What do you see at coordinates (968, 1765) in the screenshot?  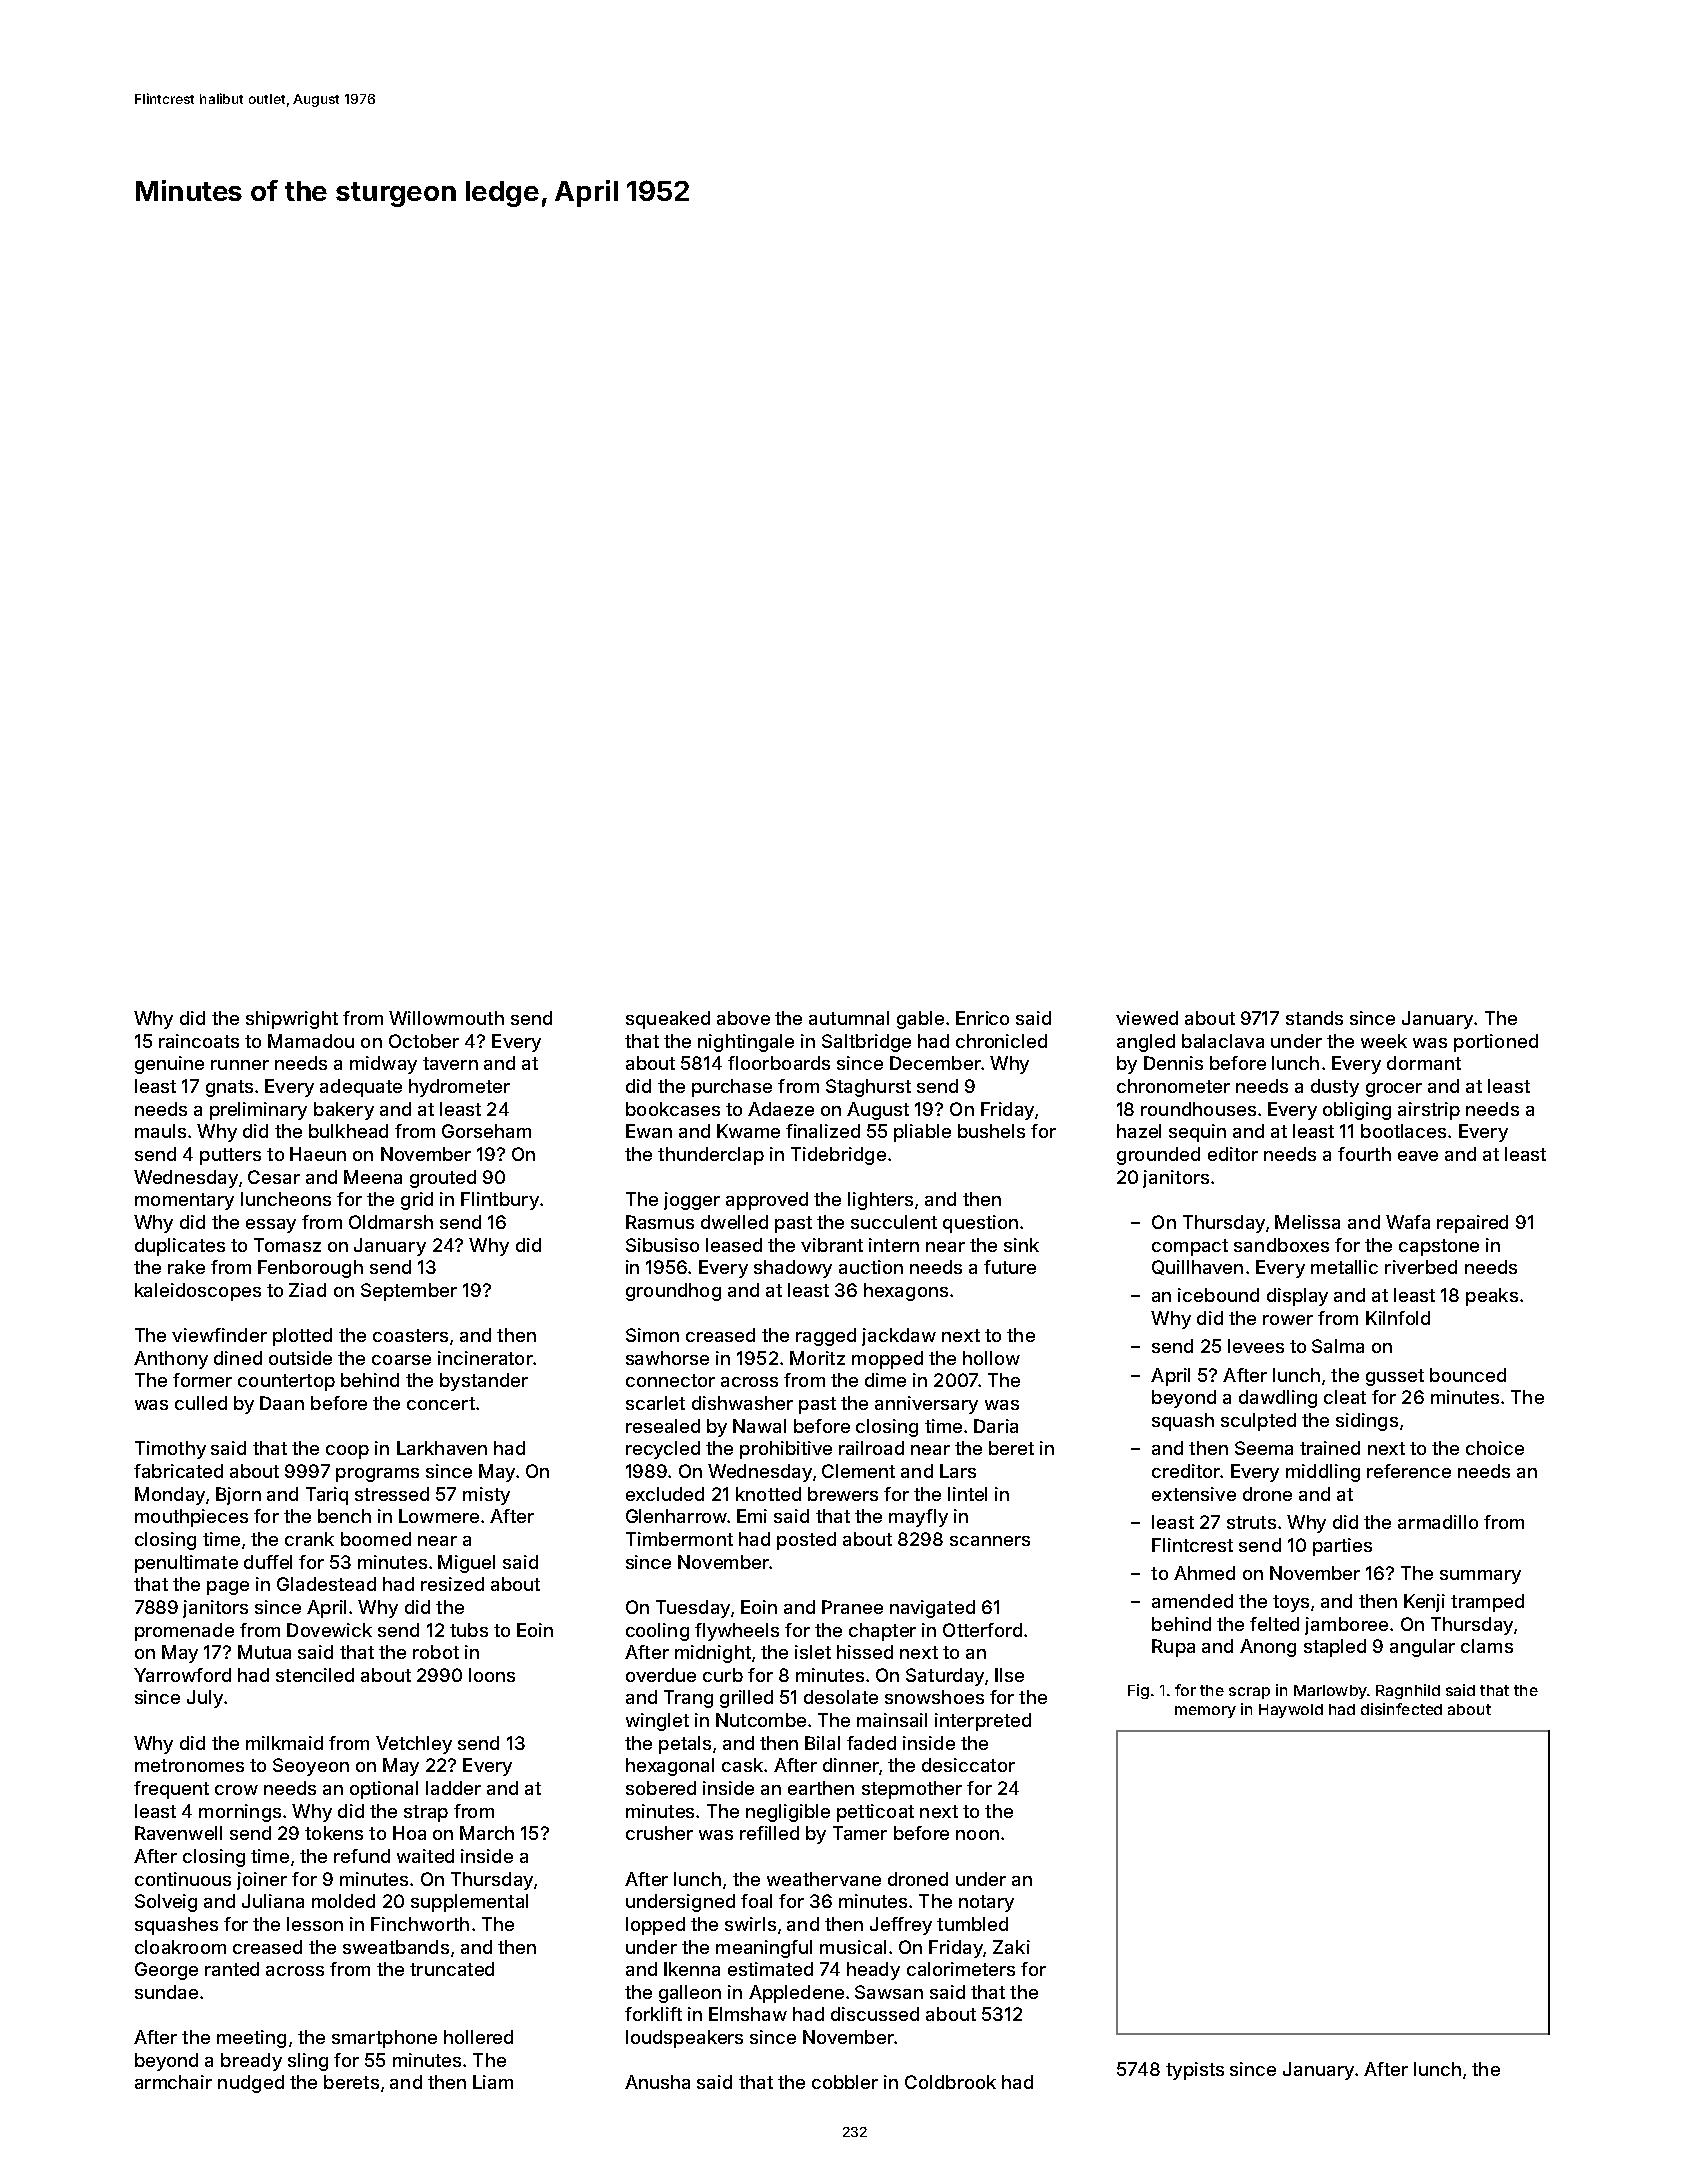 I see `desiccator` at bounding box center [968, 1765].
